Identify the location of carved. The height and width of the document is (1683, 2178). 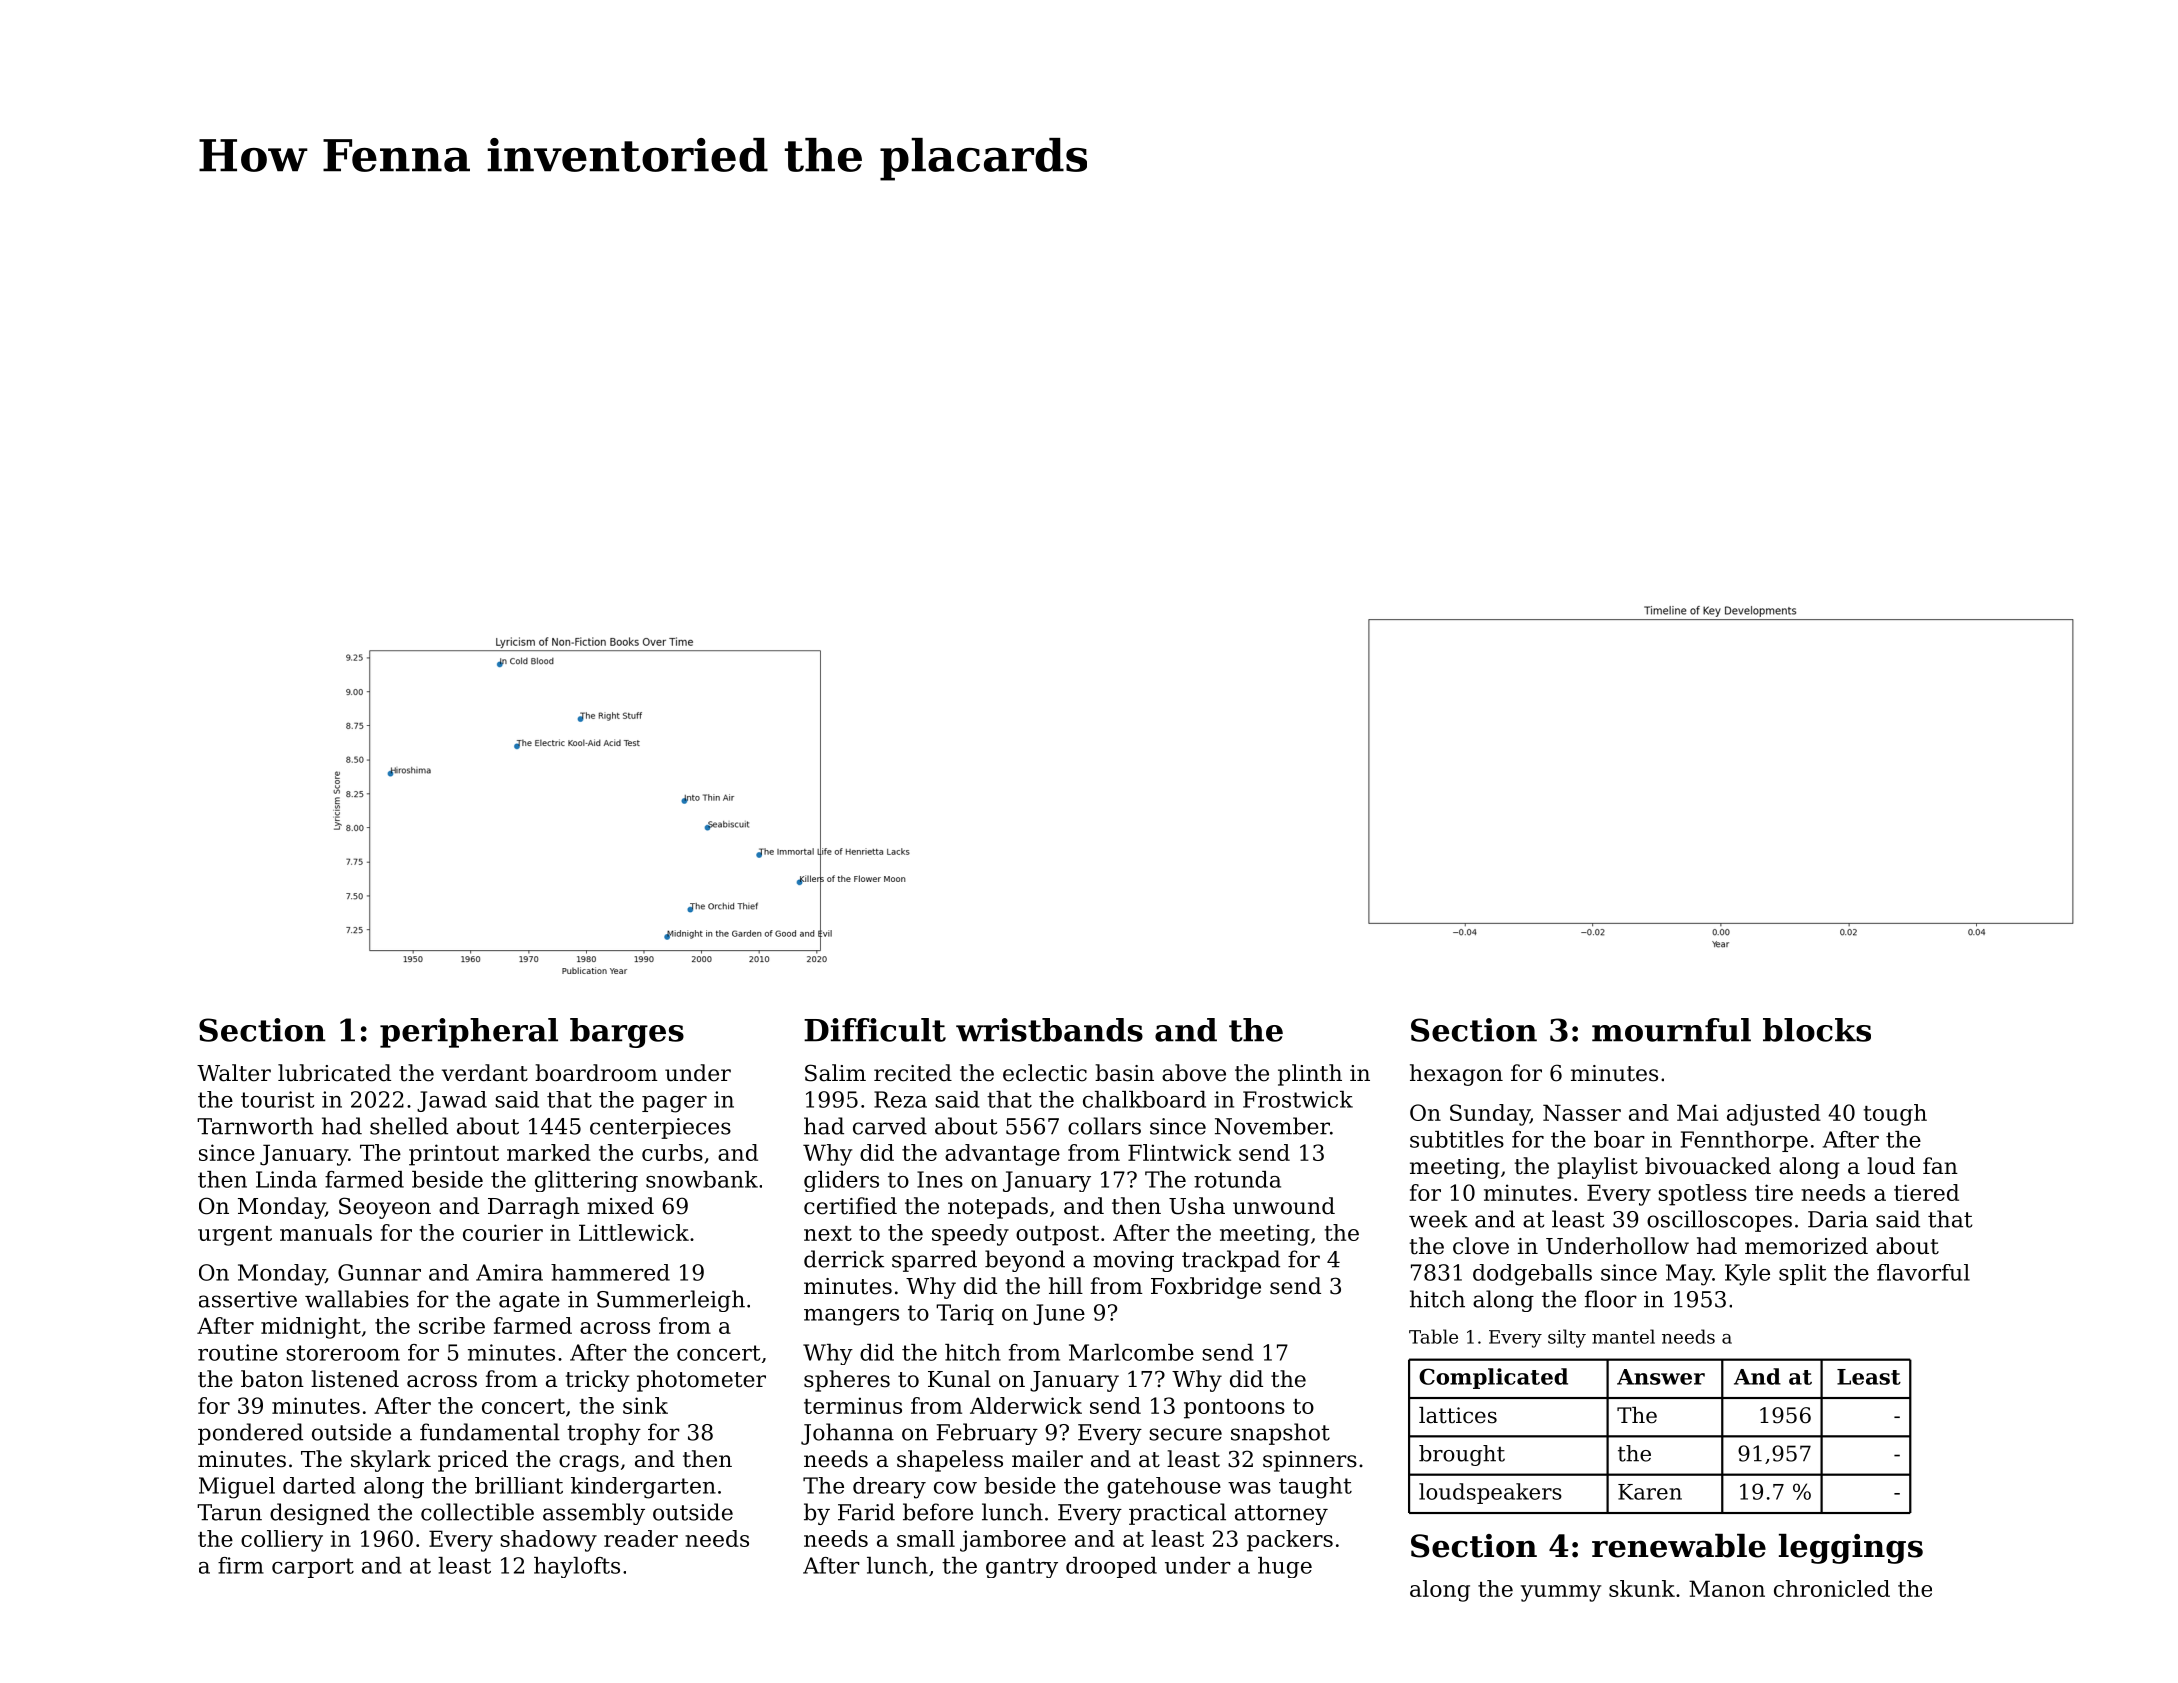
(890, 1126).
